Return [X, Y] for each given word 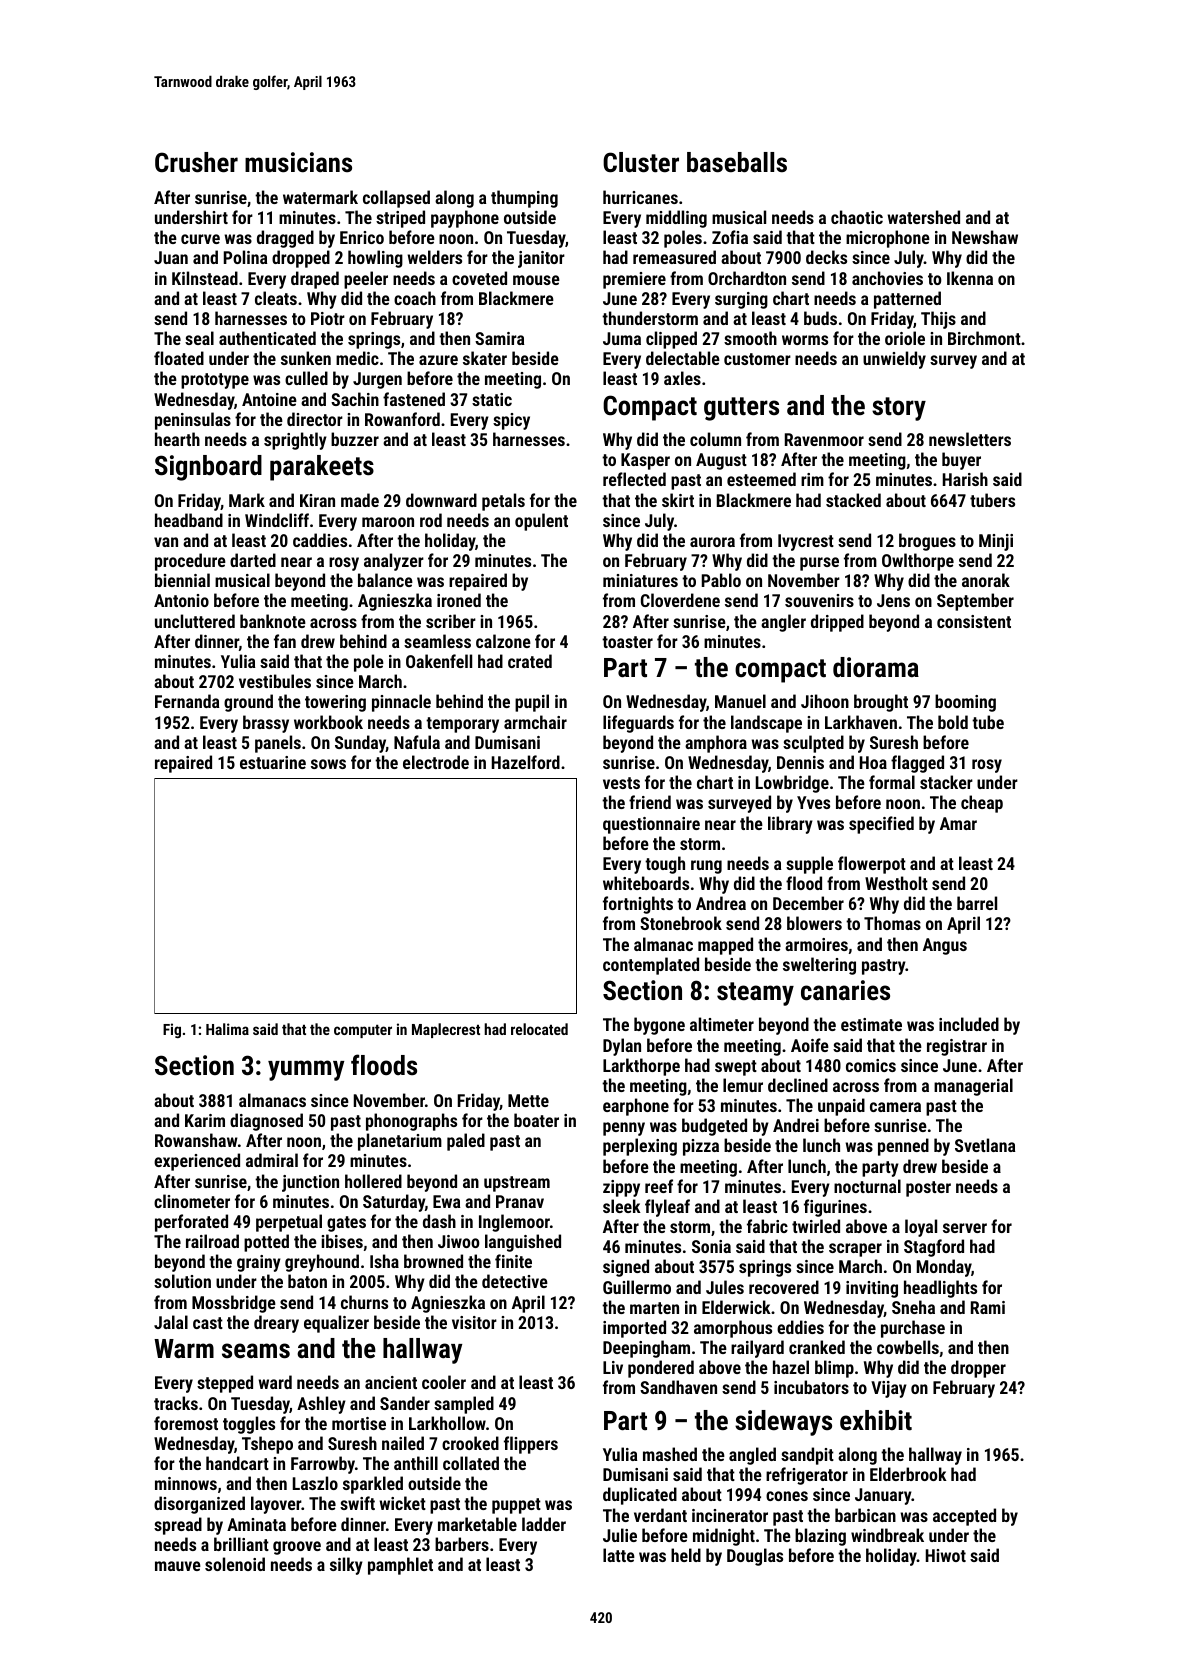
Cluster [641, 162]
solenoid [235, 1564]
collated [471, 1463]
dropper [978, 1369]
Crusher [196, 162]
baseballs [737, 162]
